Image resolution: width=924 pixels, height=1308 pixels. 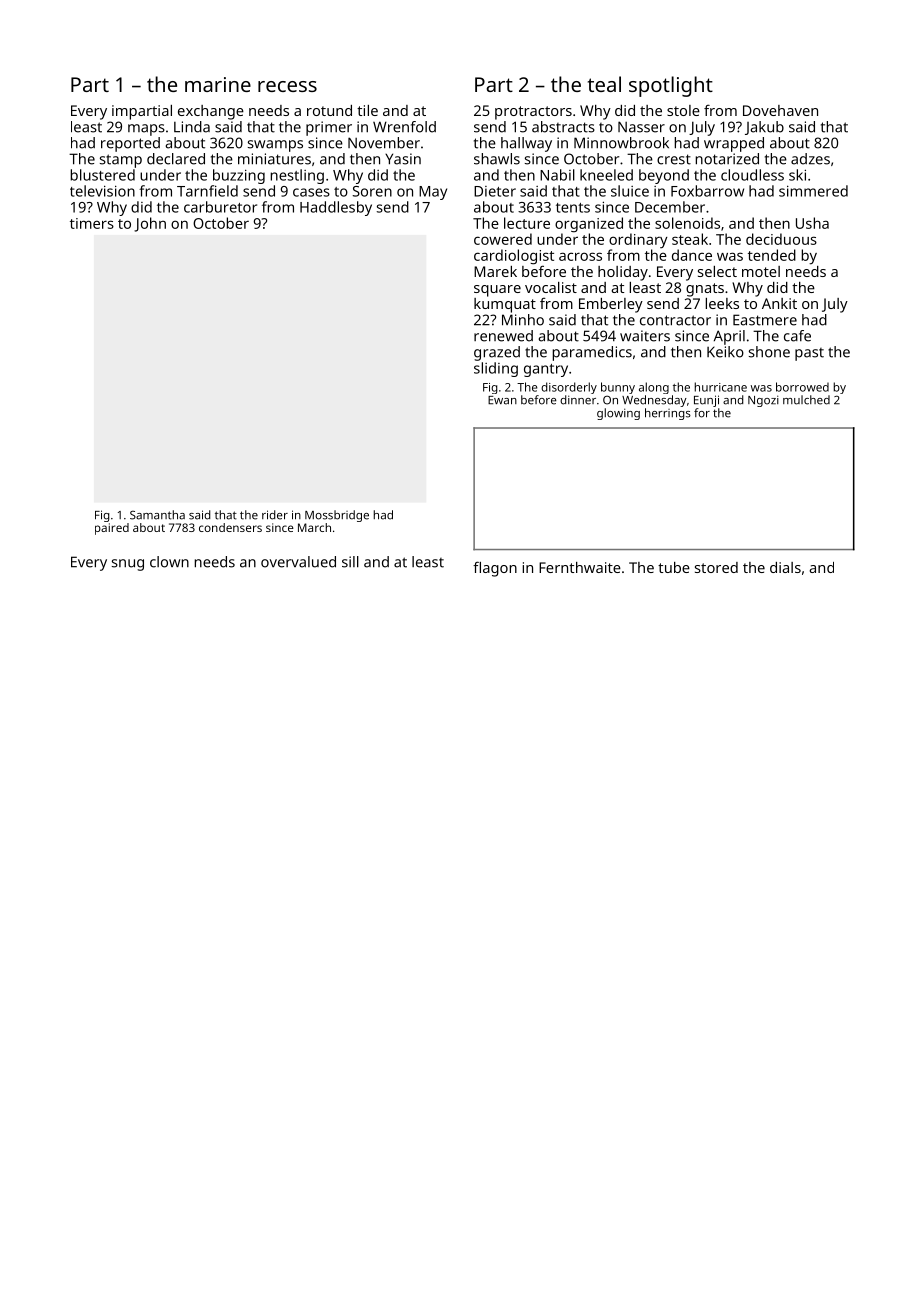 I want to click on flagon, so click(x=495, y=569).
